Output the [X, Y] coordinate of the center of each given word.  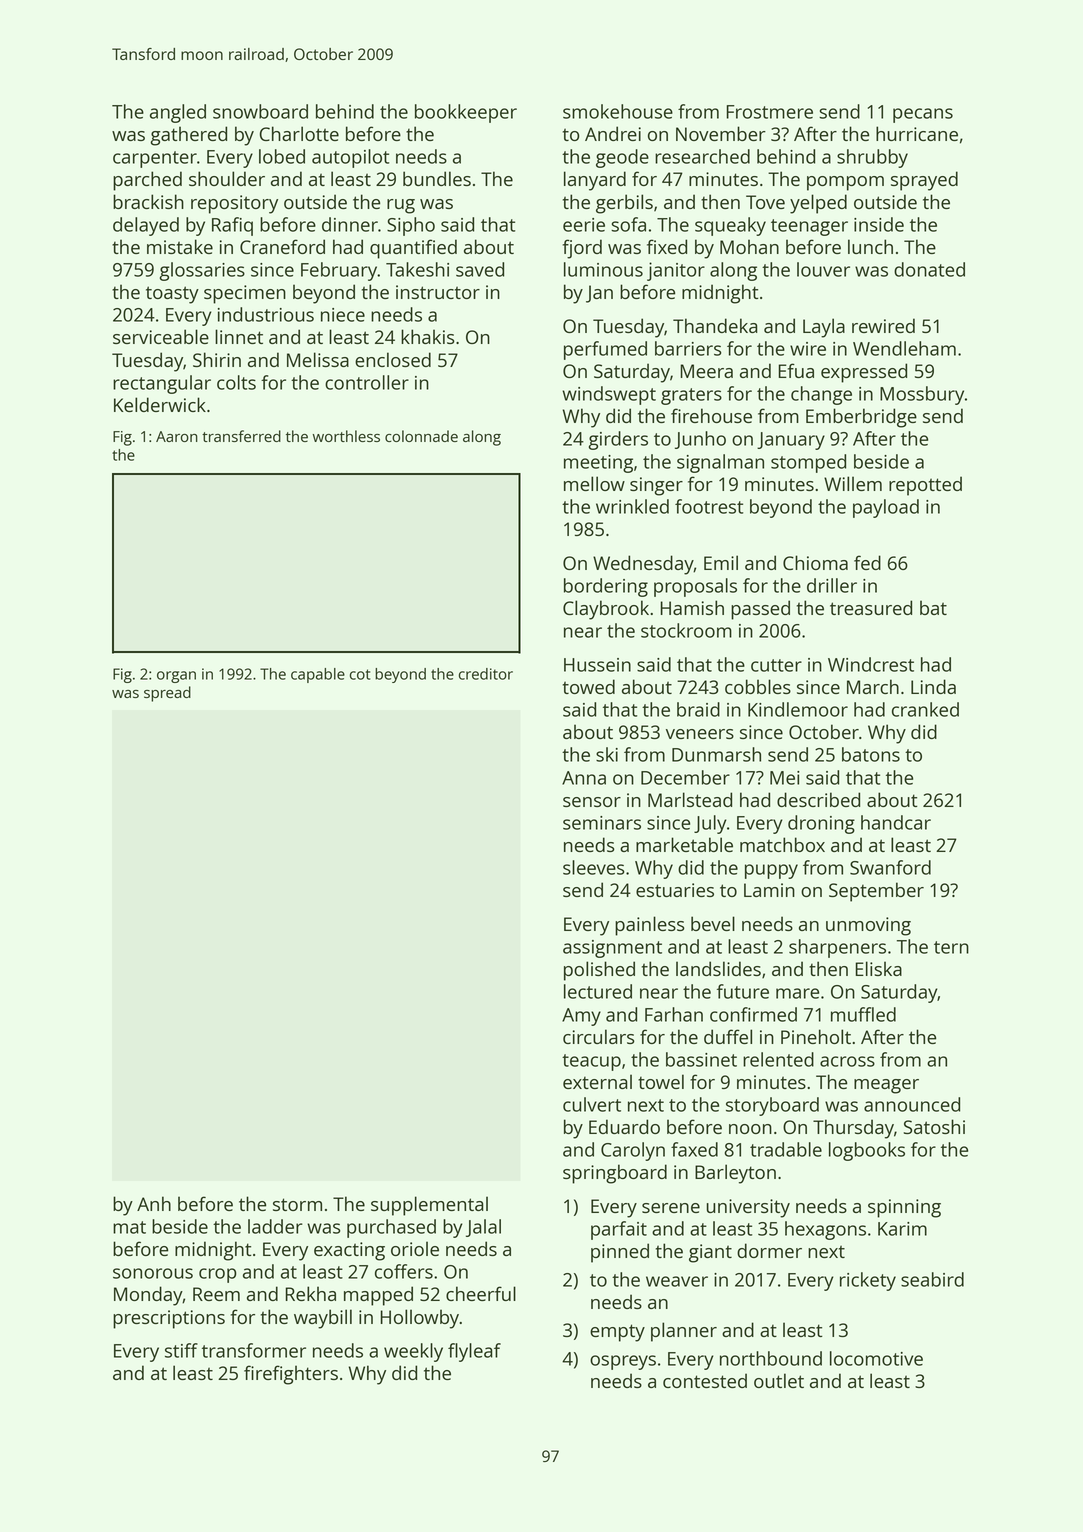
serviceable [161, 336]
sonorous [153, 1273]
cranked [925, 709]
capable [318, 675]
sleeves [593, 867]
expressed [864, 373]
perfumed [605, 350]
